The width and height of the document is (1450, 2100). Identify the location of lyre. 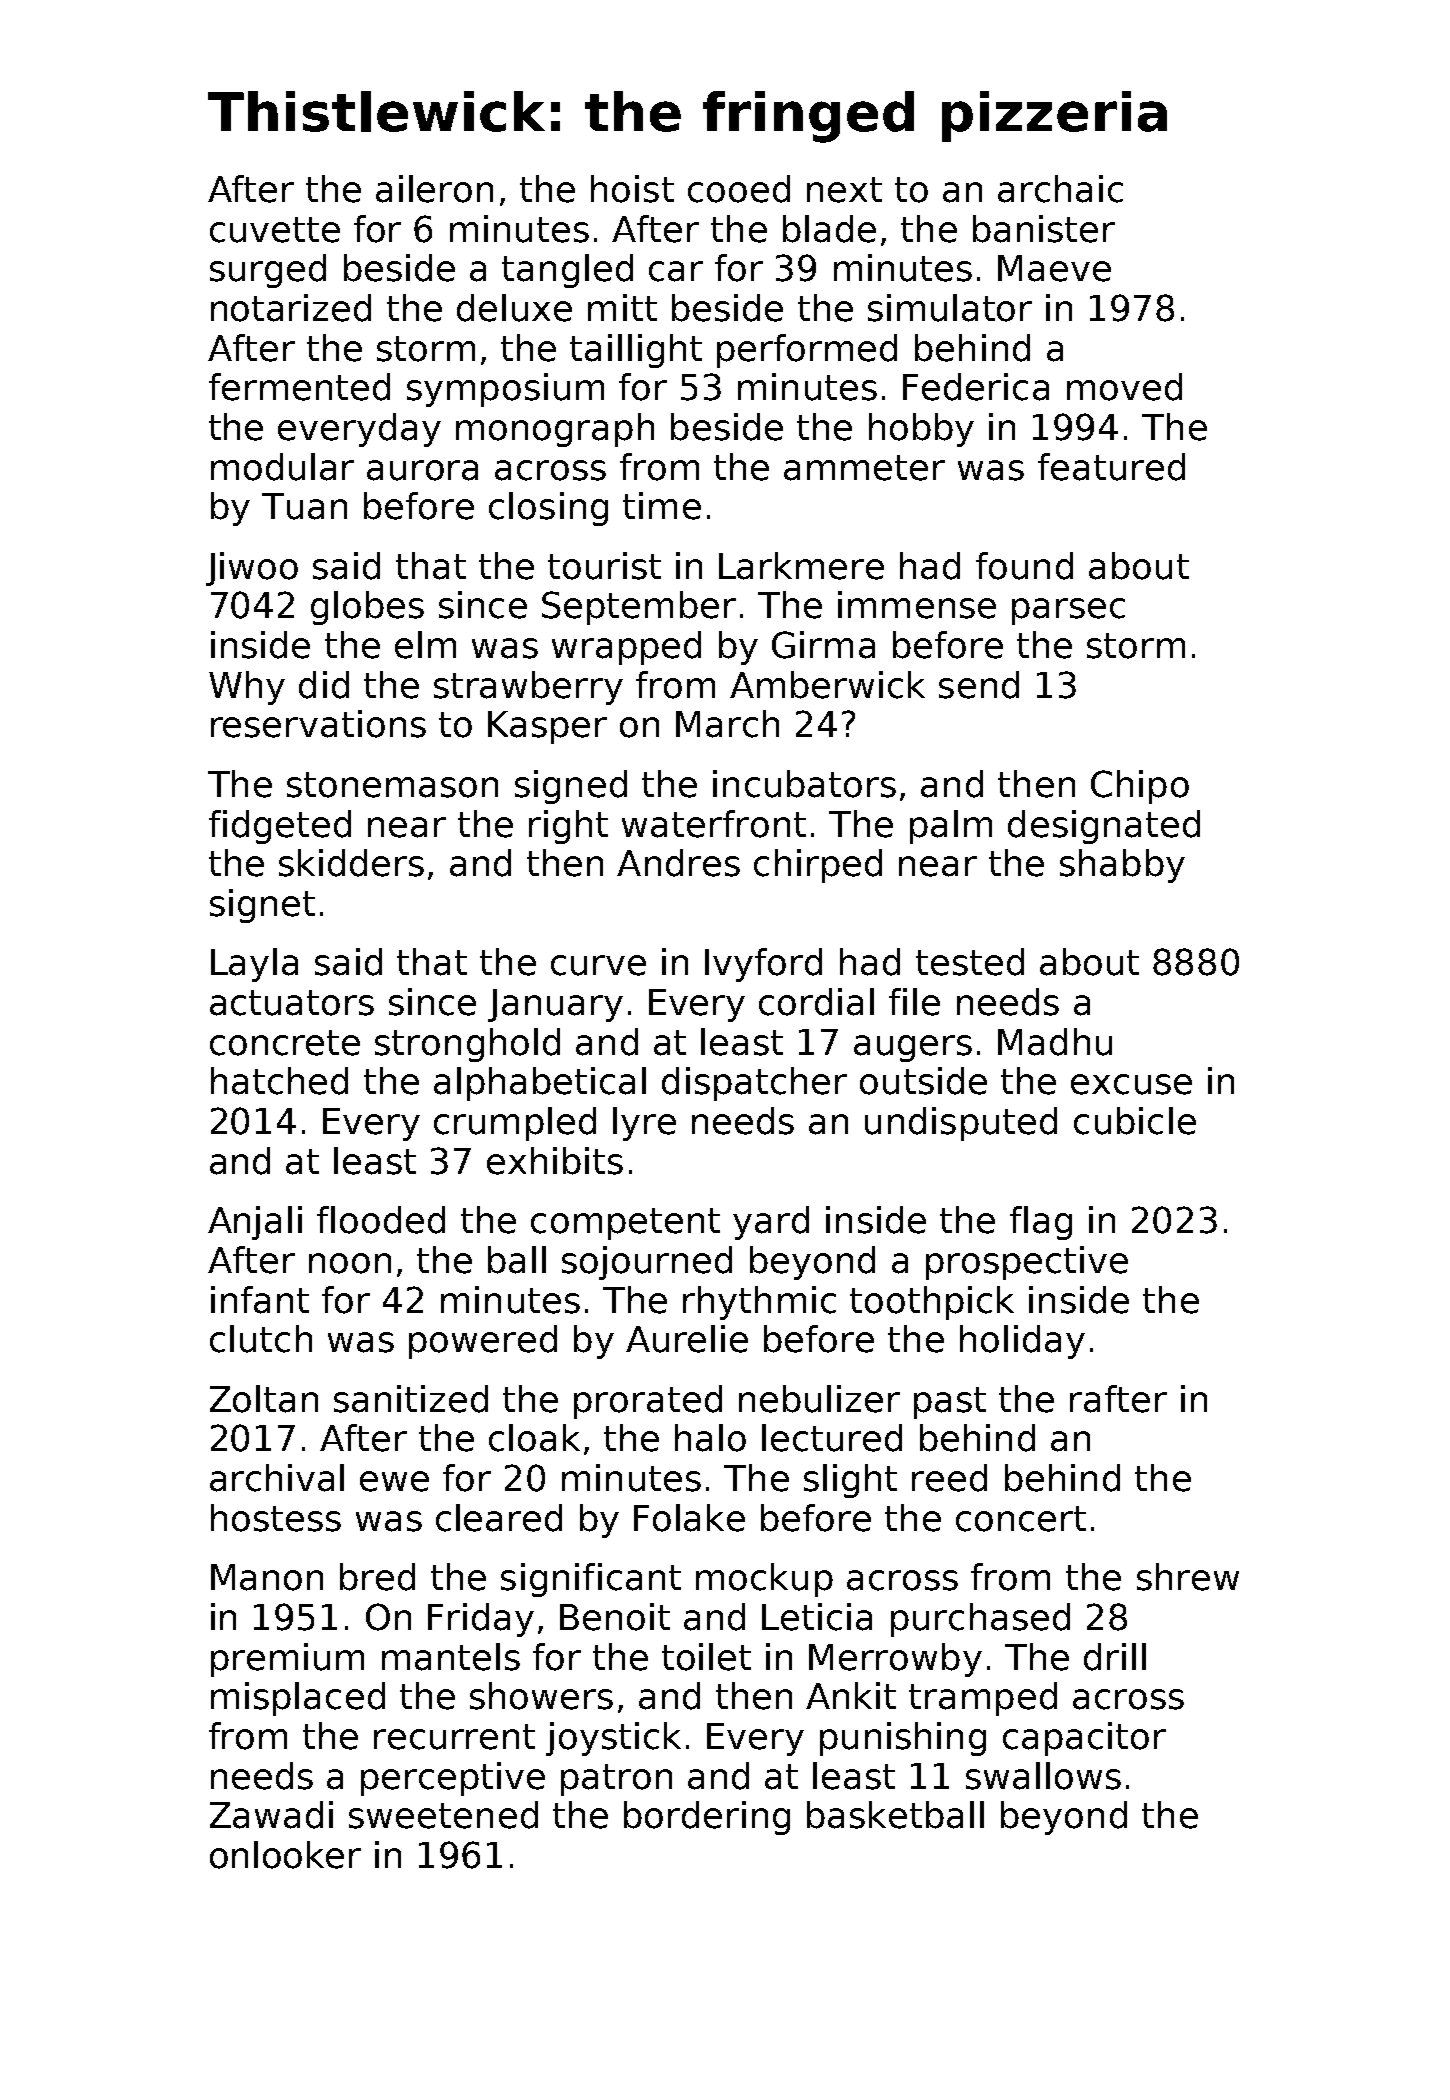
(644, 1124).
